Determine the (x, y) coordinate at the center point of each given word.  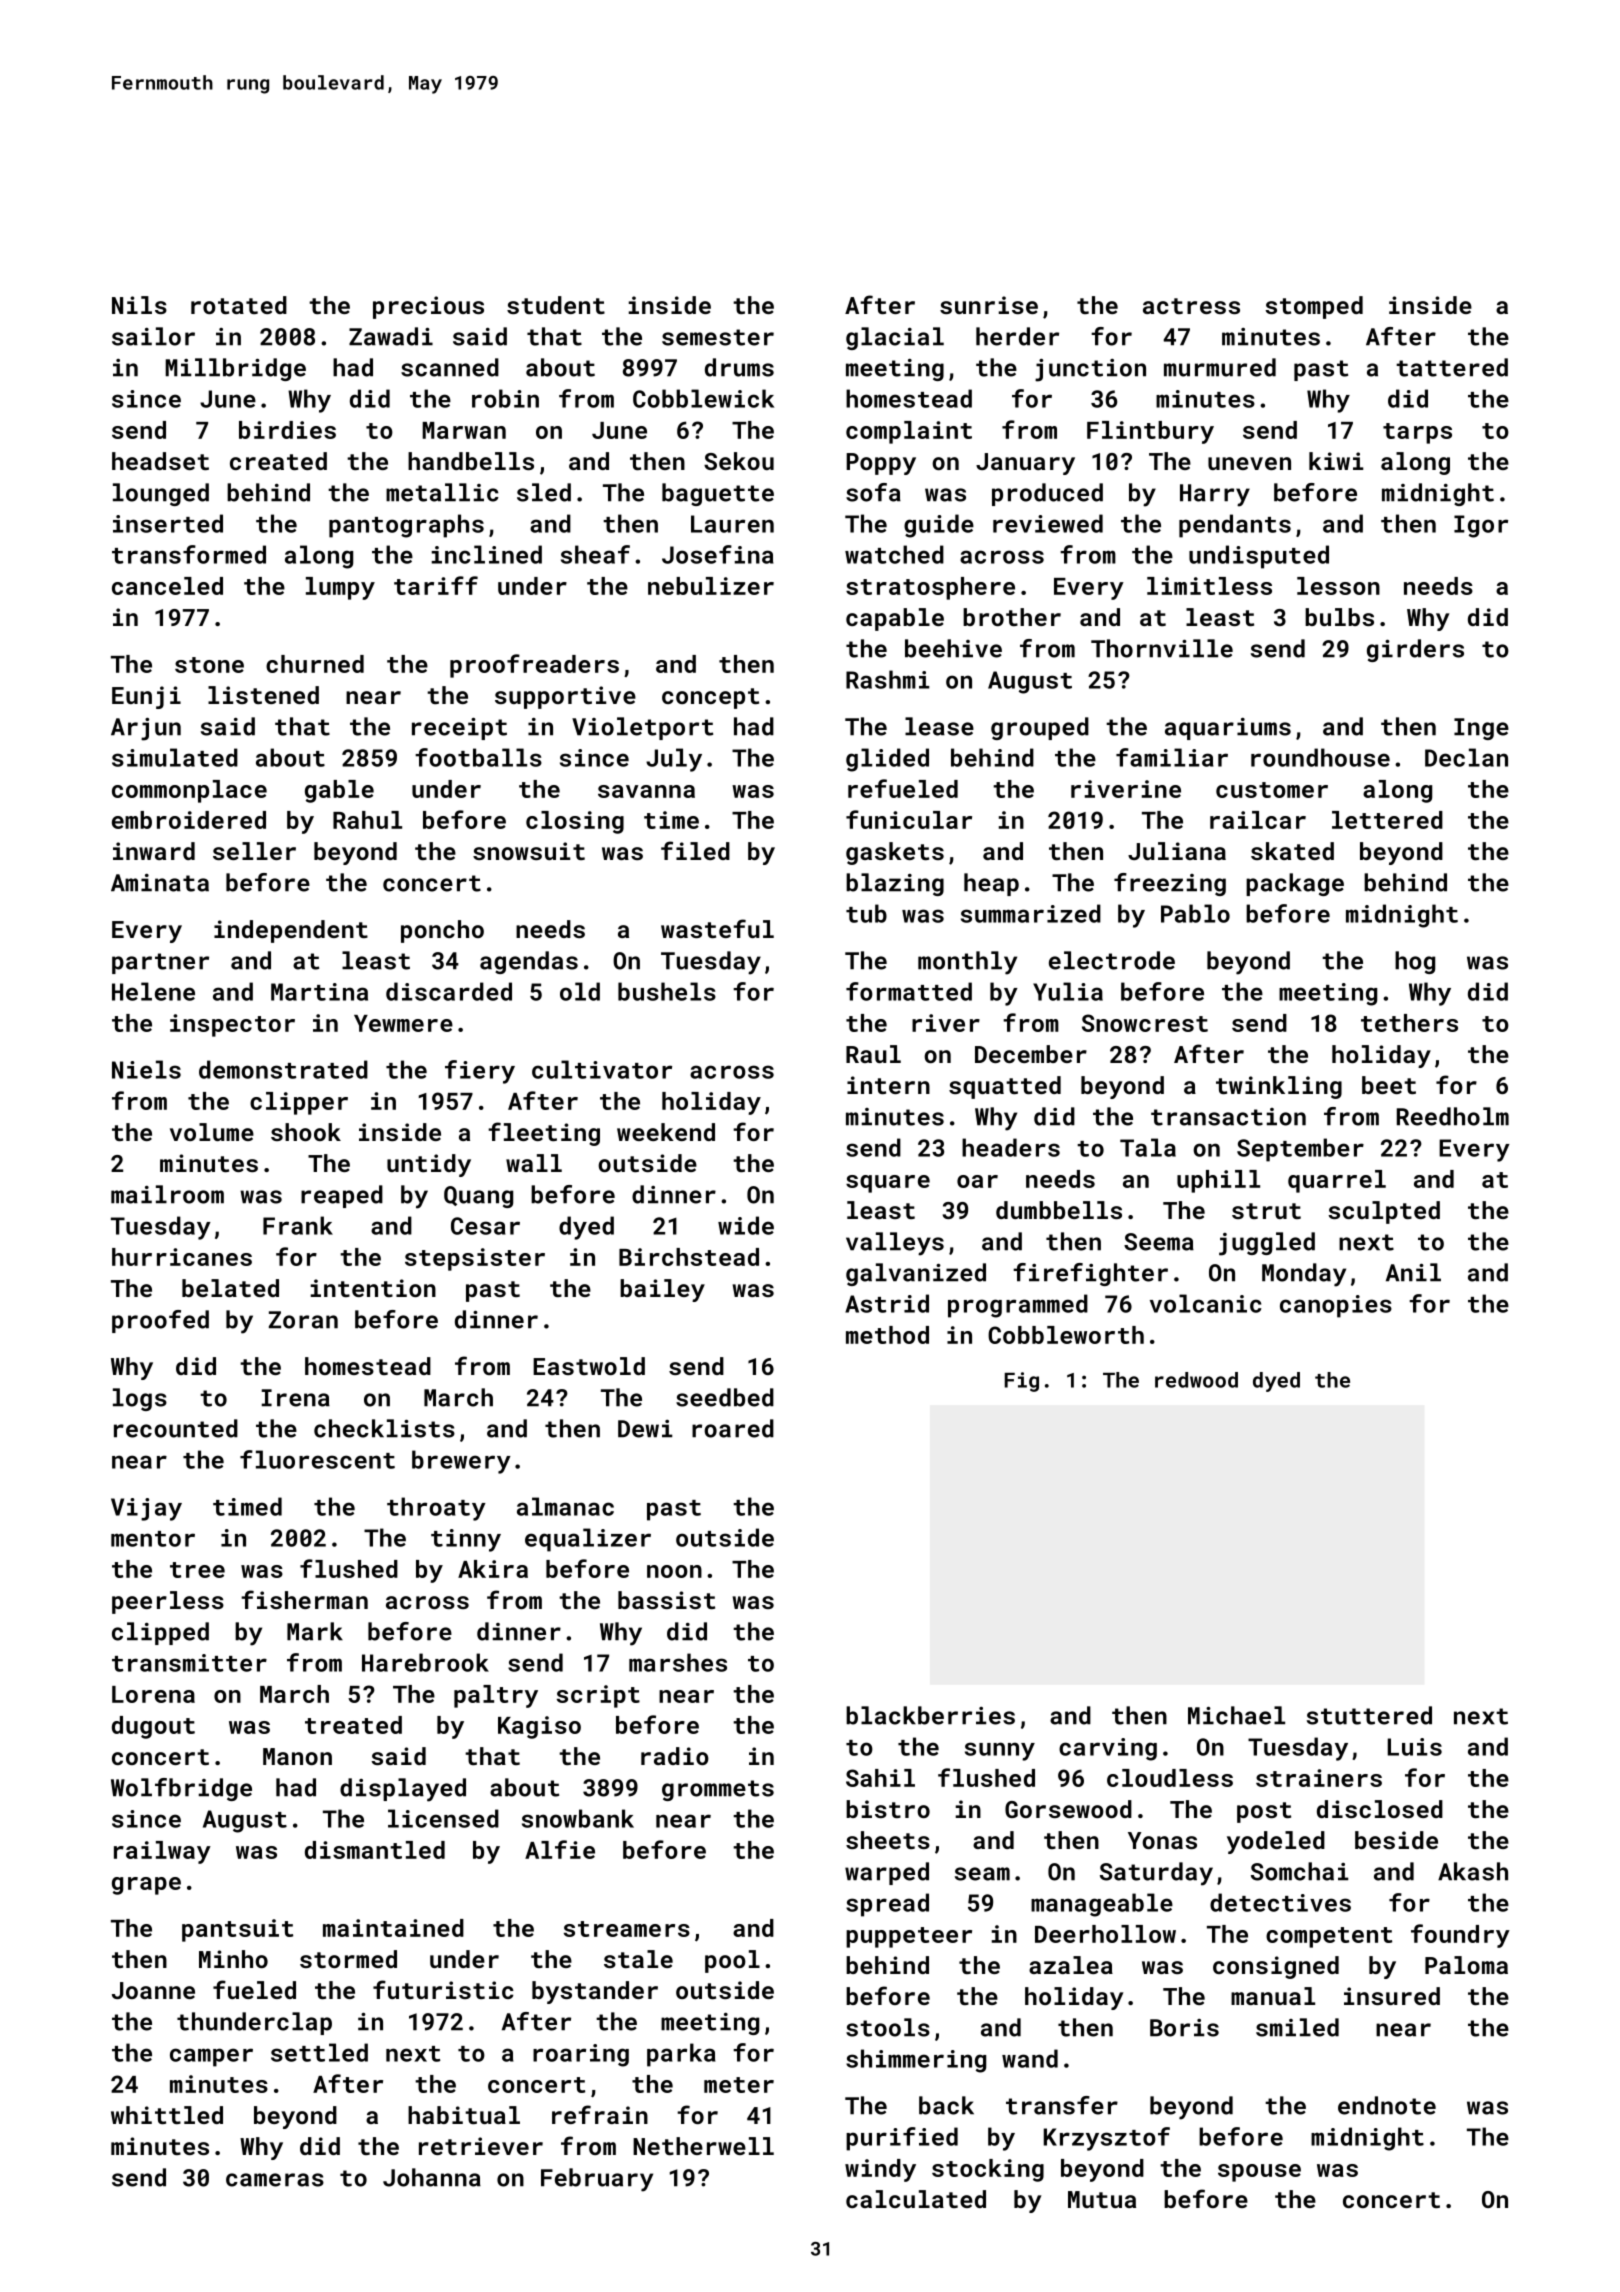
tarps (1417, 433)
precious (428, 307)
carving (1108, 1749)
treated (353, 1725)
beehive (953, 648)
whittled (167, 2115)
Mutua (1102, 2199)
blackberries (930, 1715)
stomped (1314, 307)
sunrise (989, 305)
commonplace (189, 791)
